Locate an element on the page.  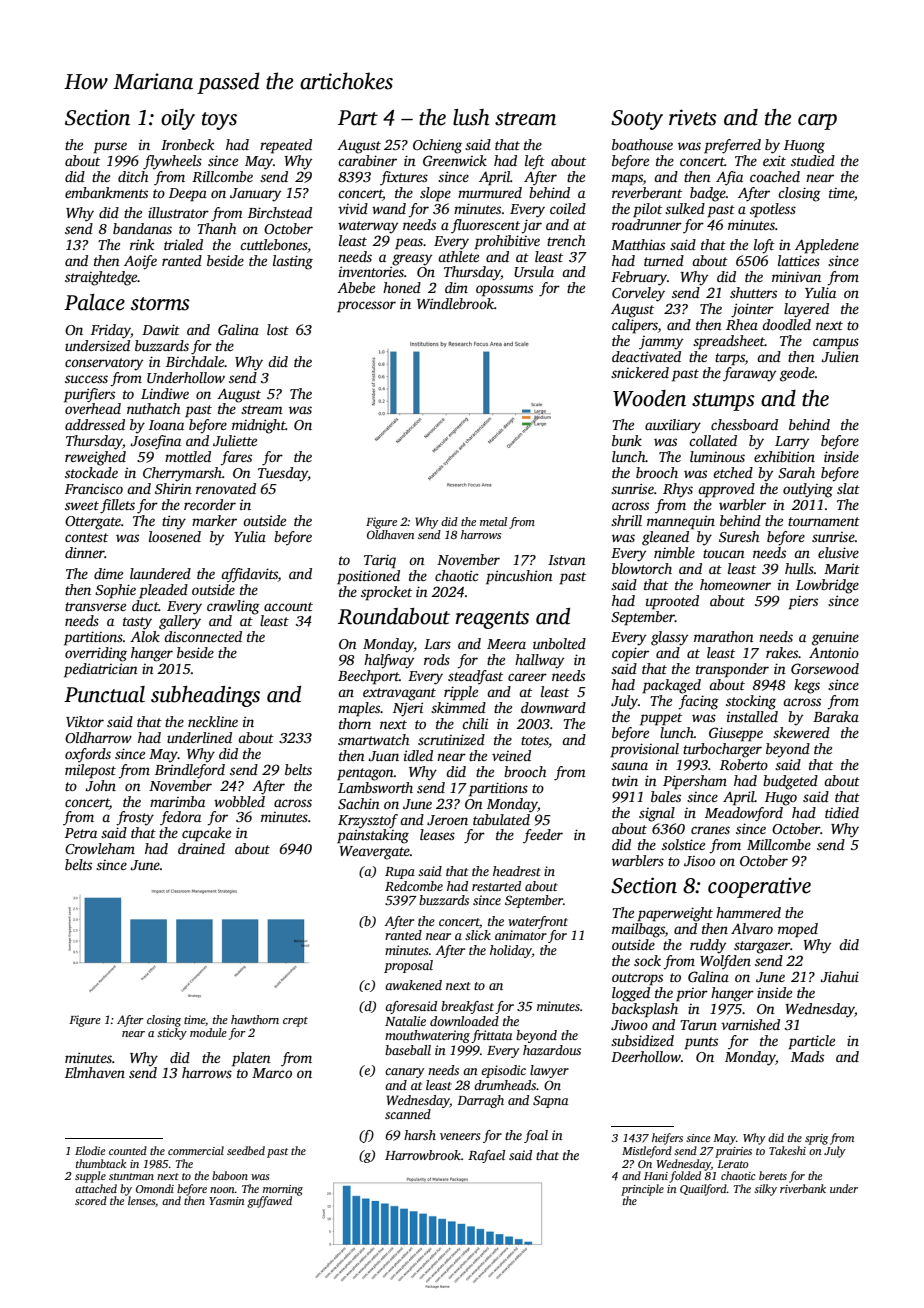
Suresh is located at coordinates (739, 536).
